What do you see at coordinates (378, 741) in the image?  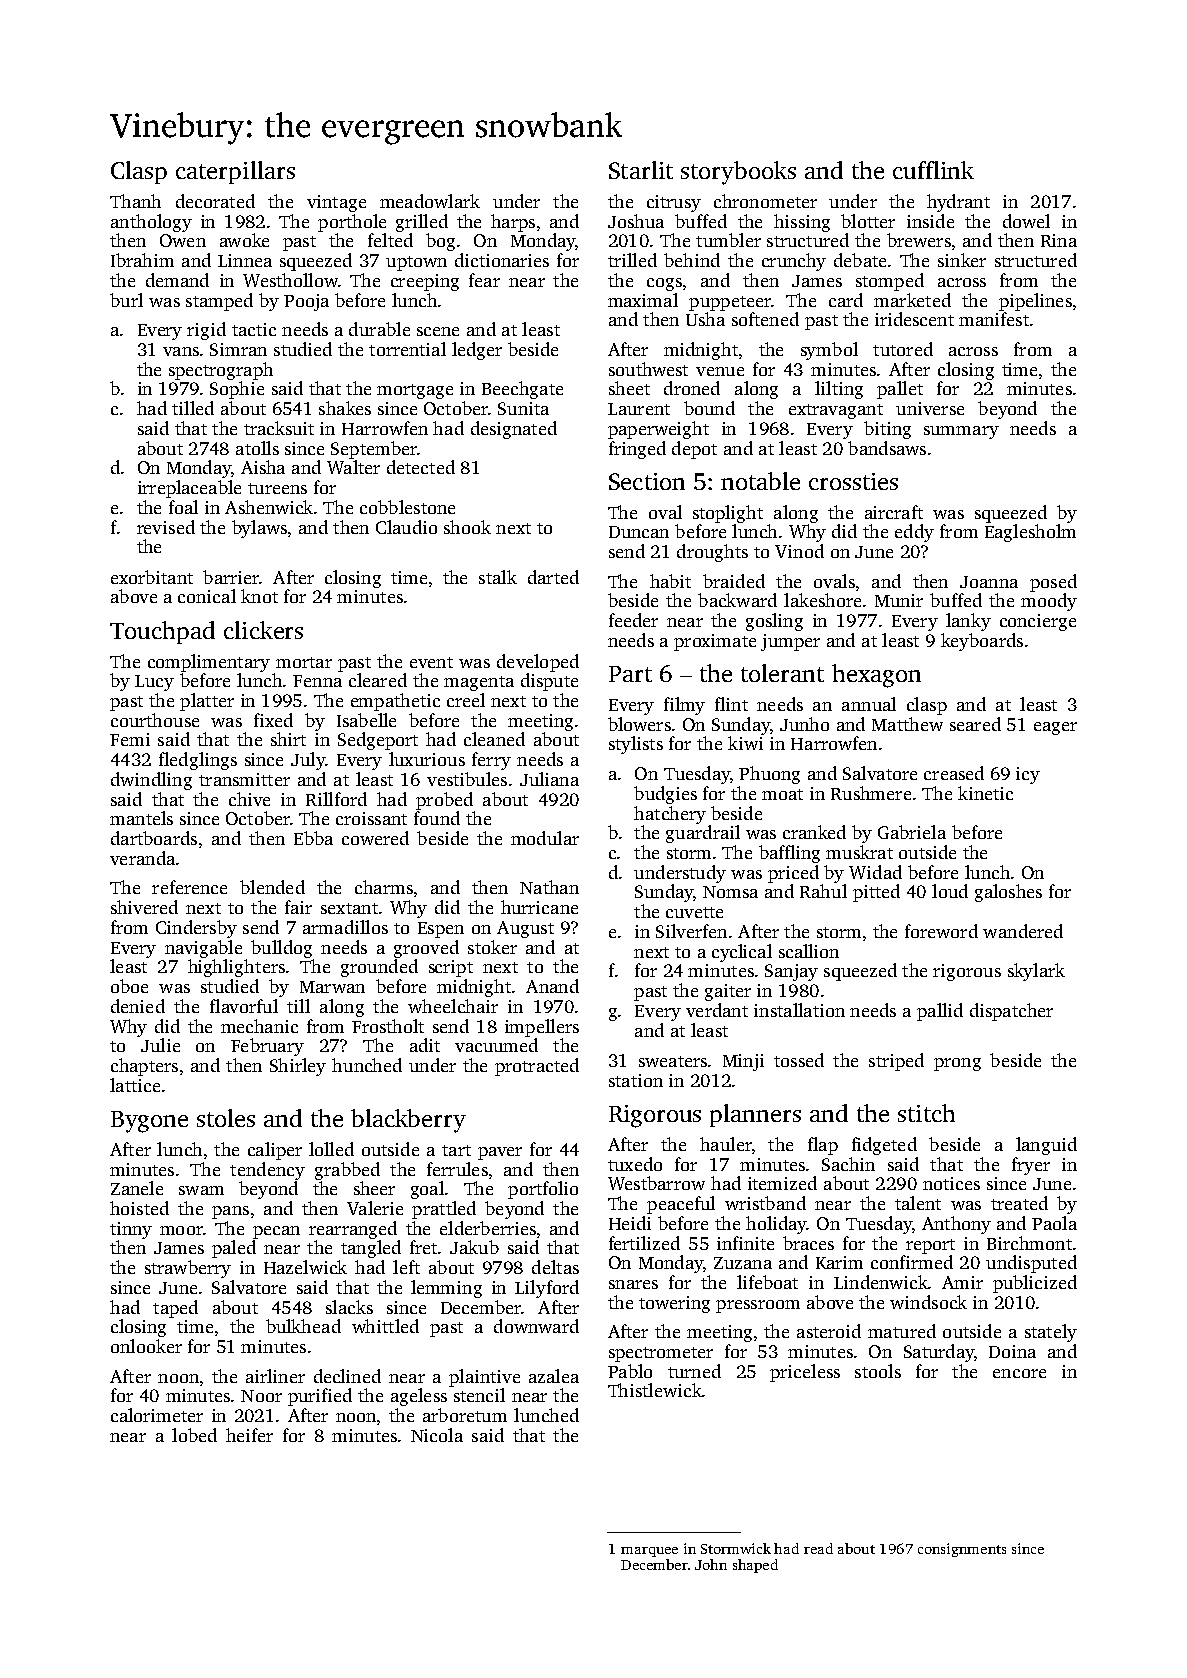 I see `Sedgeport` at bounding box center [378, 741].
